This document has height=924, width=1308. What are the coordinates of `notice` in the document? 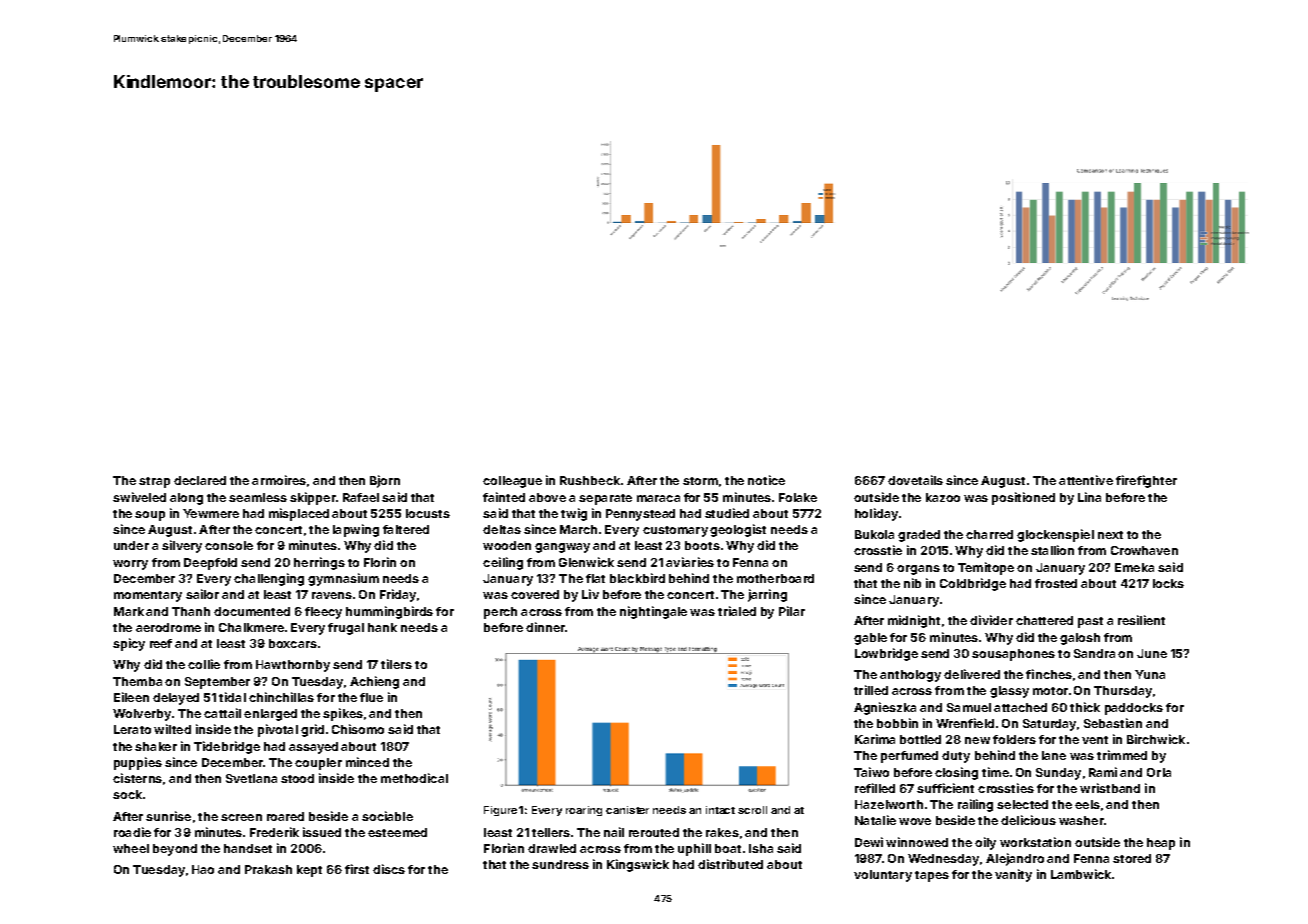 It's located at (766, 480).
